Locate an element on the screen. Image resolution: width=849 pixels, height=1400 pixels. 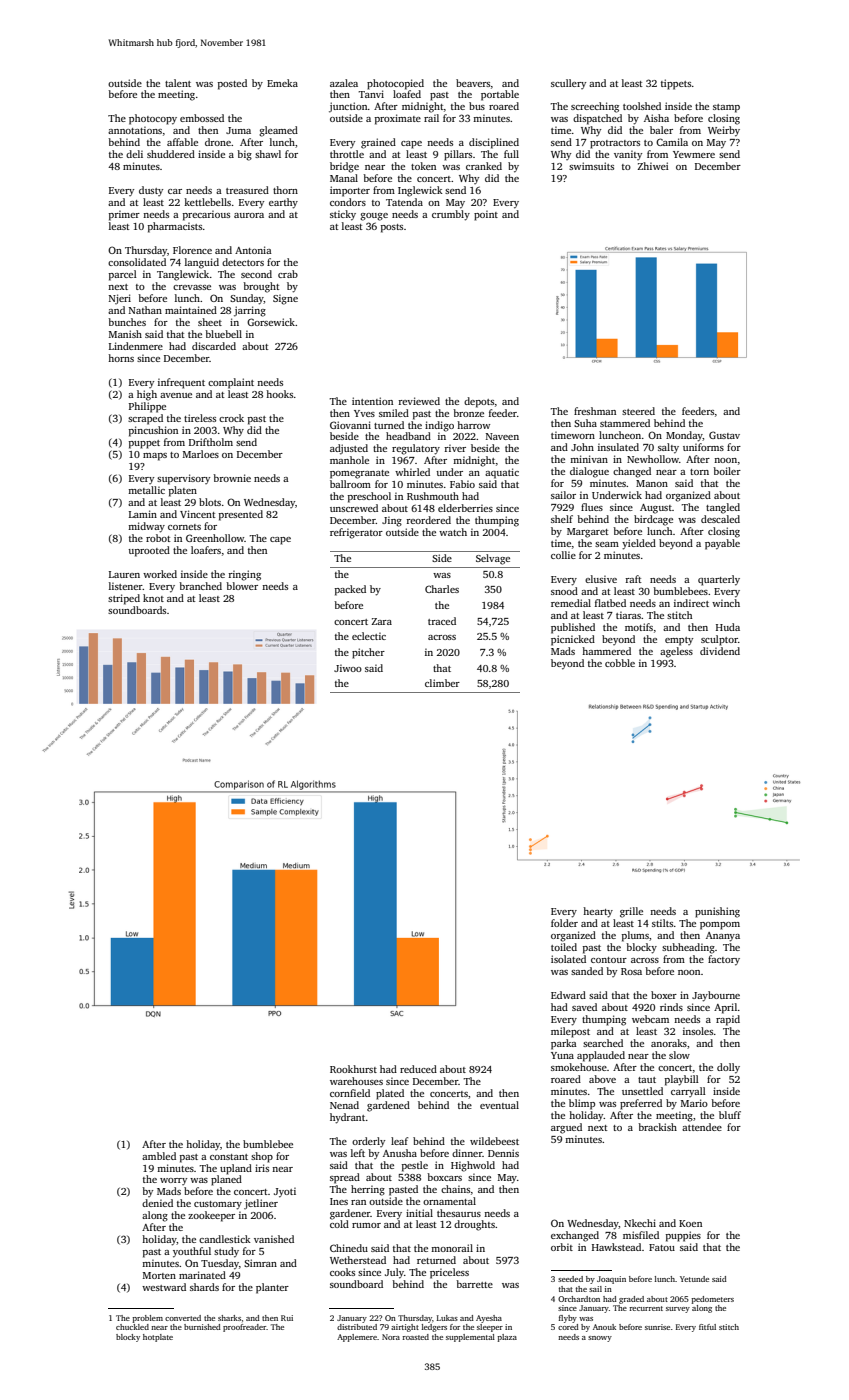
reduced is located at coordinates (418, 1069).
